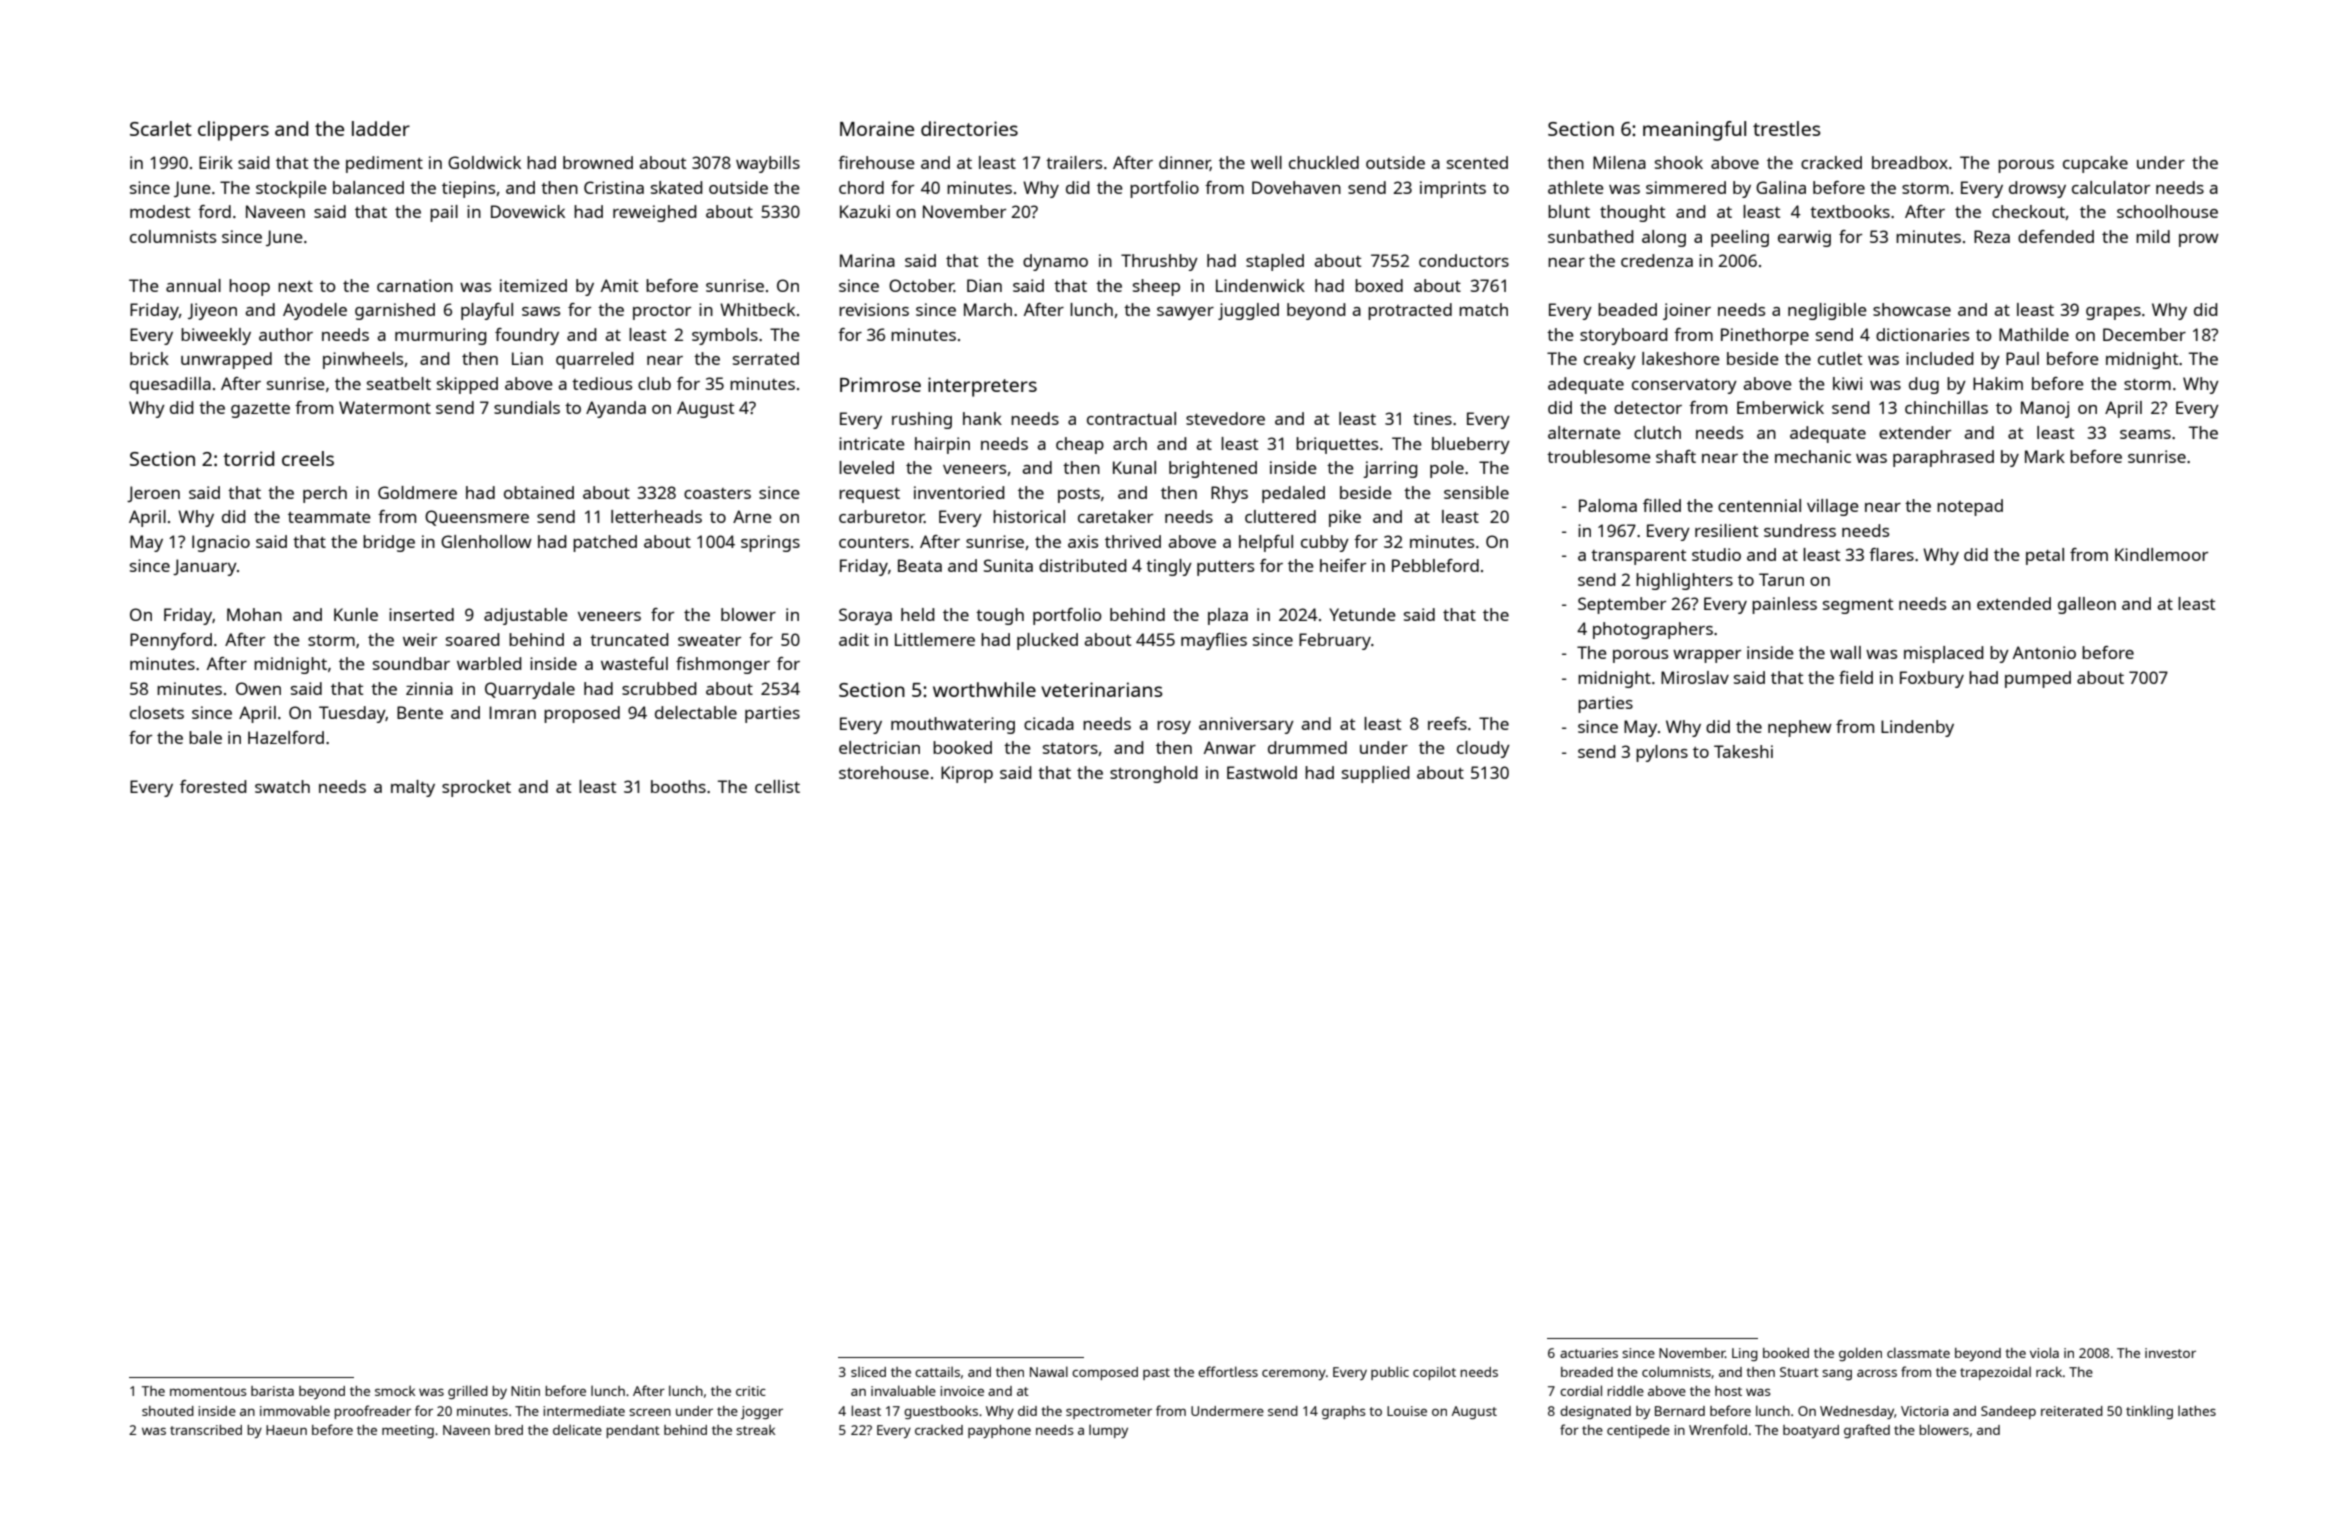 The height and width of the image is (1519, 2348). I want to click on Scarlet, so click(161, 128).
